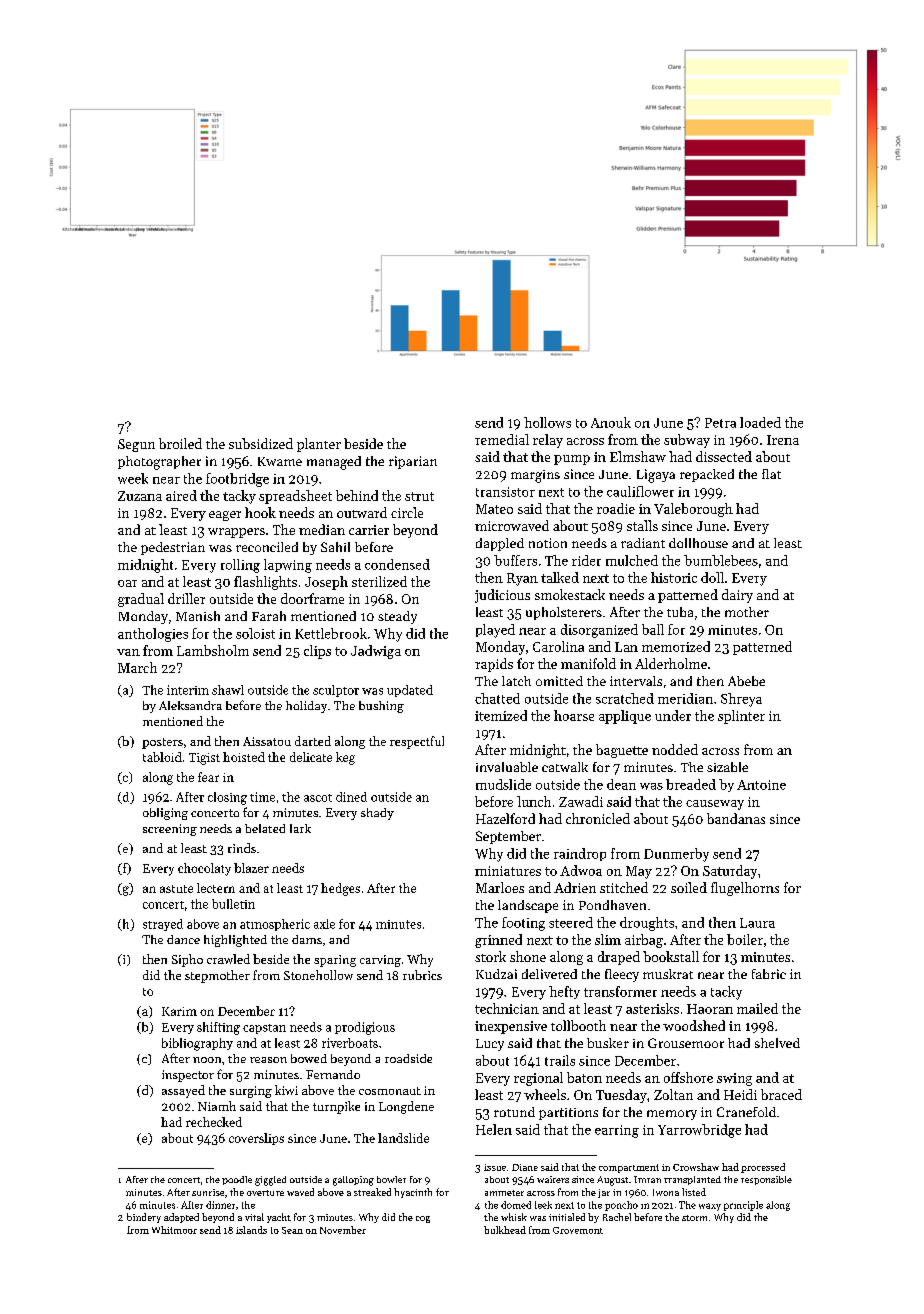  I want to click on fabric, so click(769, 974).
